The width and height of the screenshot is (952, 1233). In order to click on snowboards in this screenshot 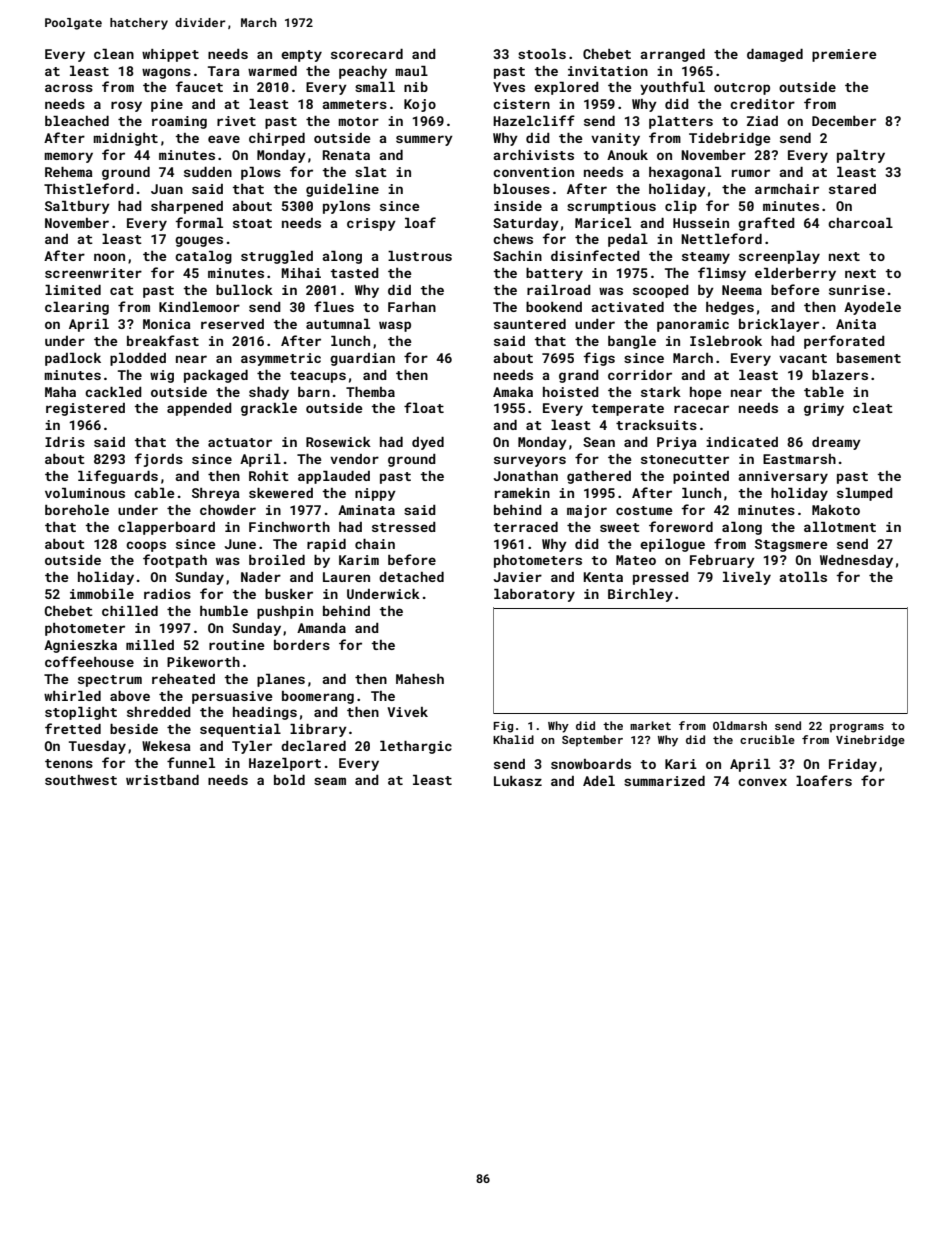, I will do `click(591, 764)`.
